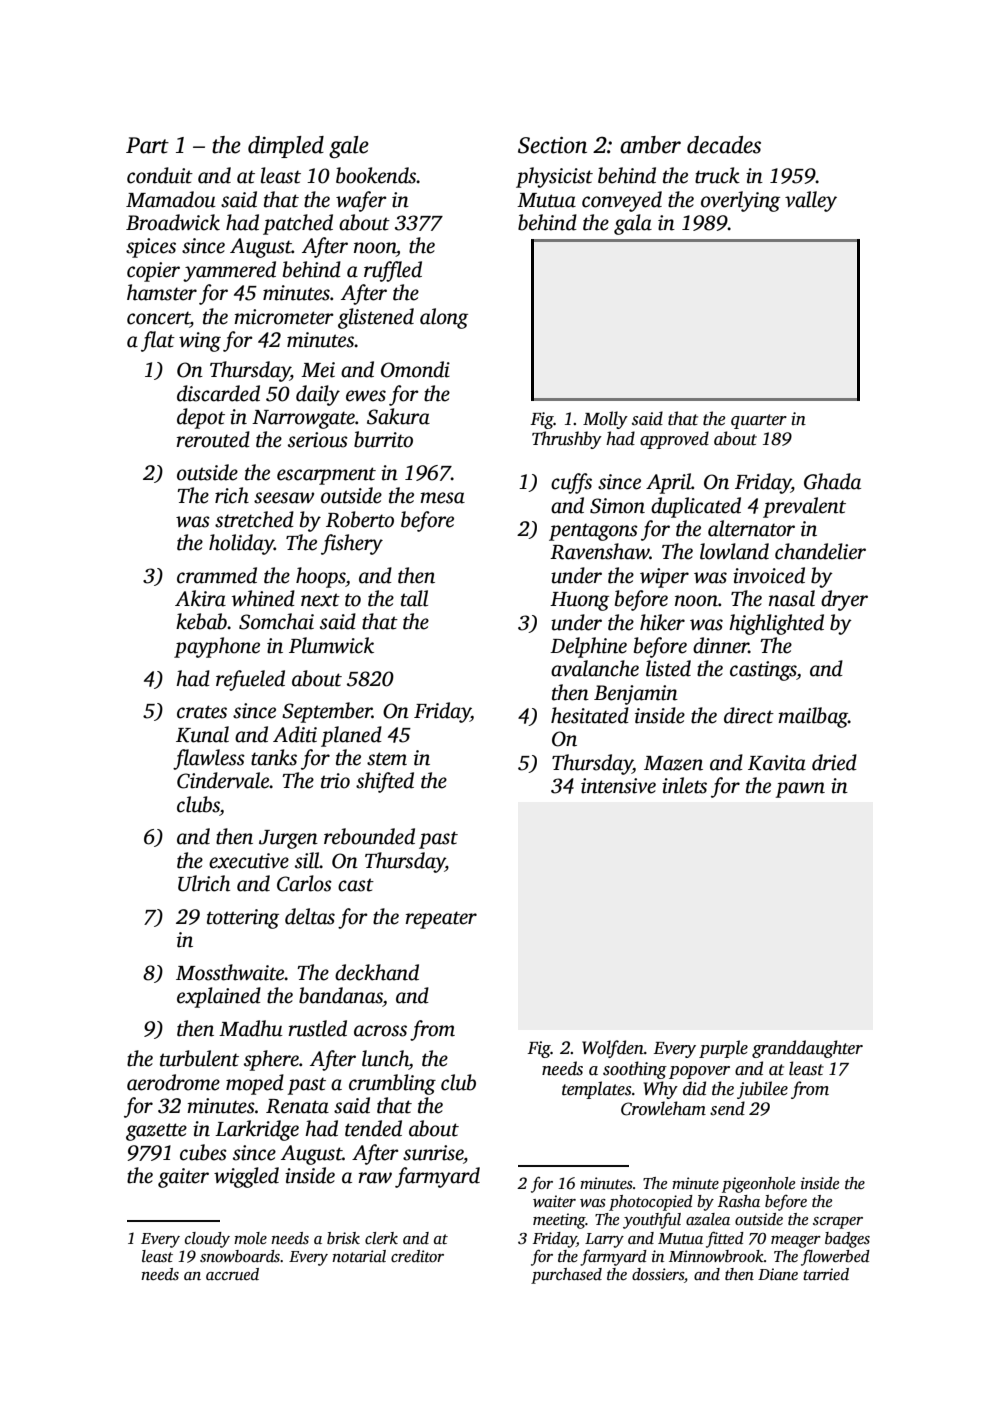  Describe the element at coordinates (442, 498) in the image. I see `mesa` at that location.
